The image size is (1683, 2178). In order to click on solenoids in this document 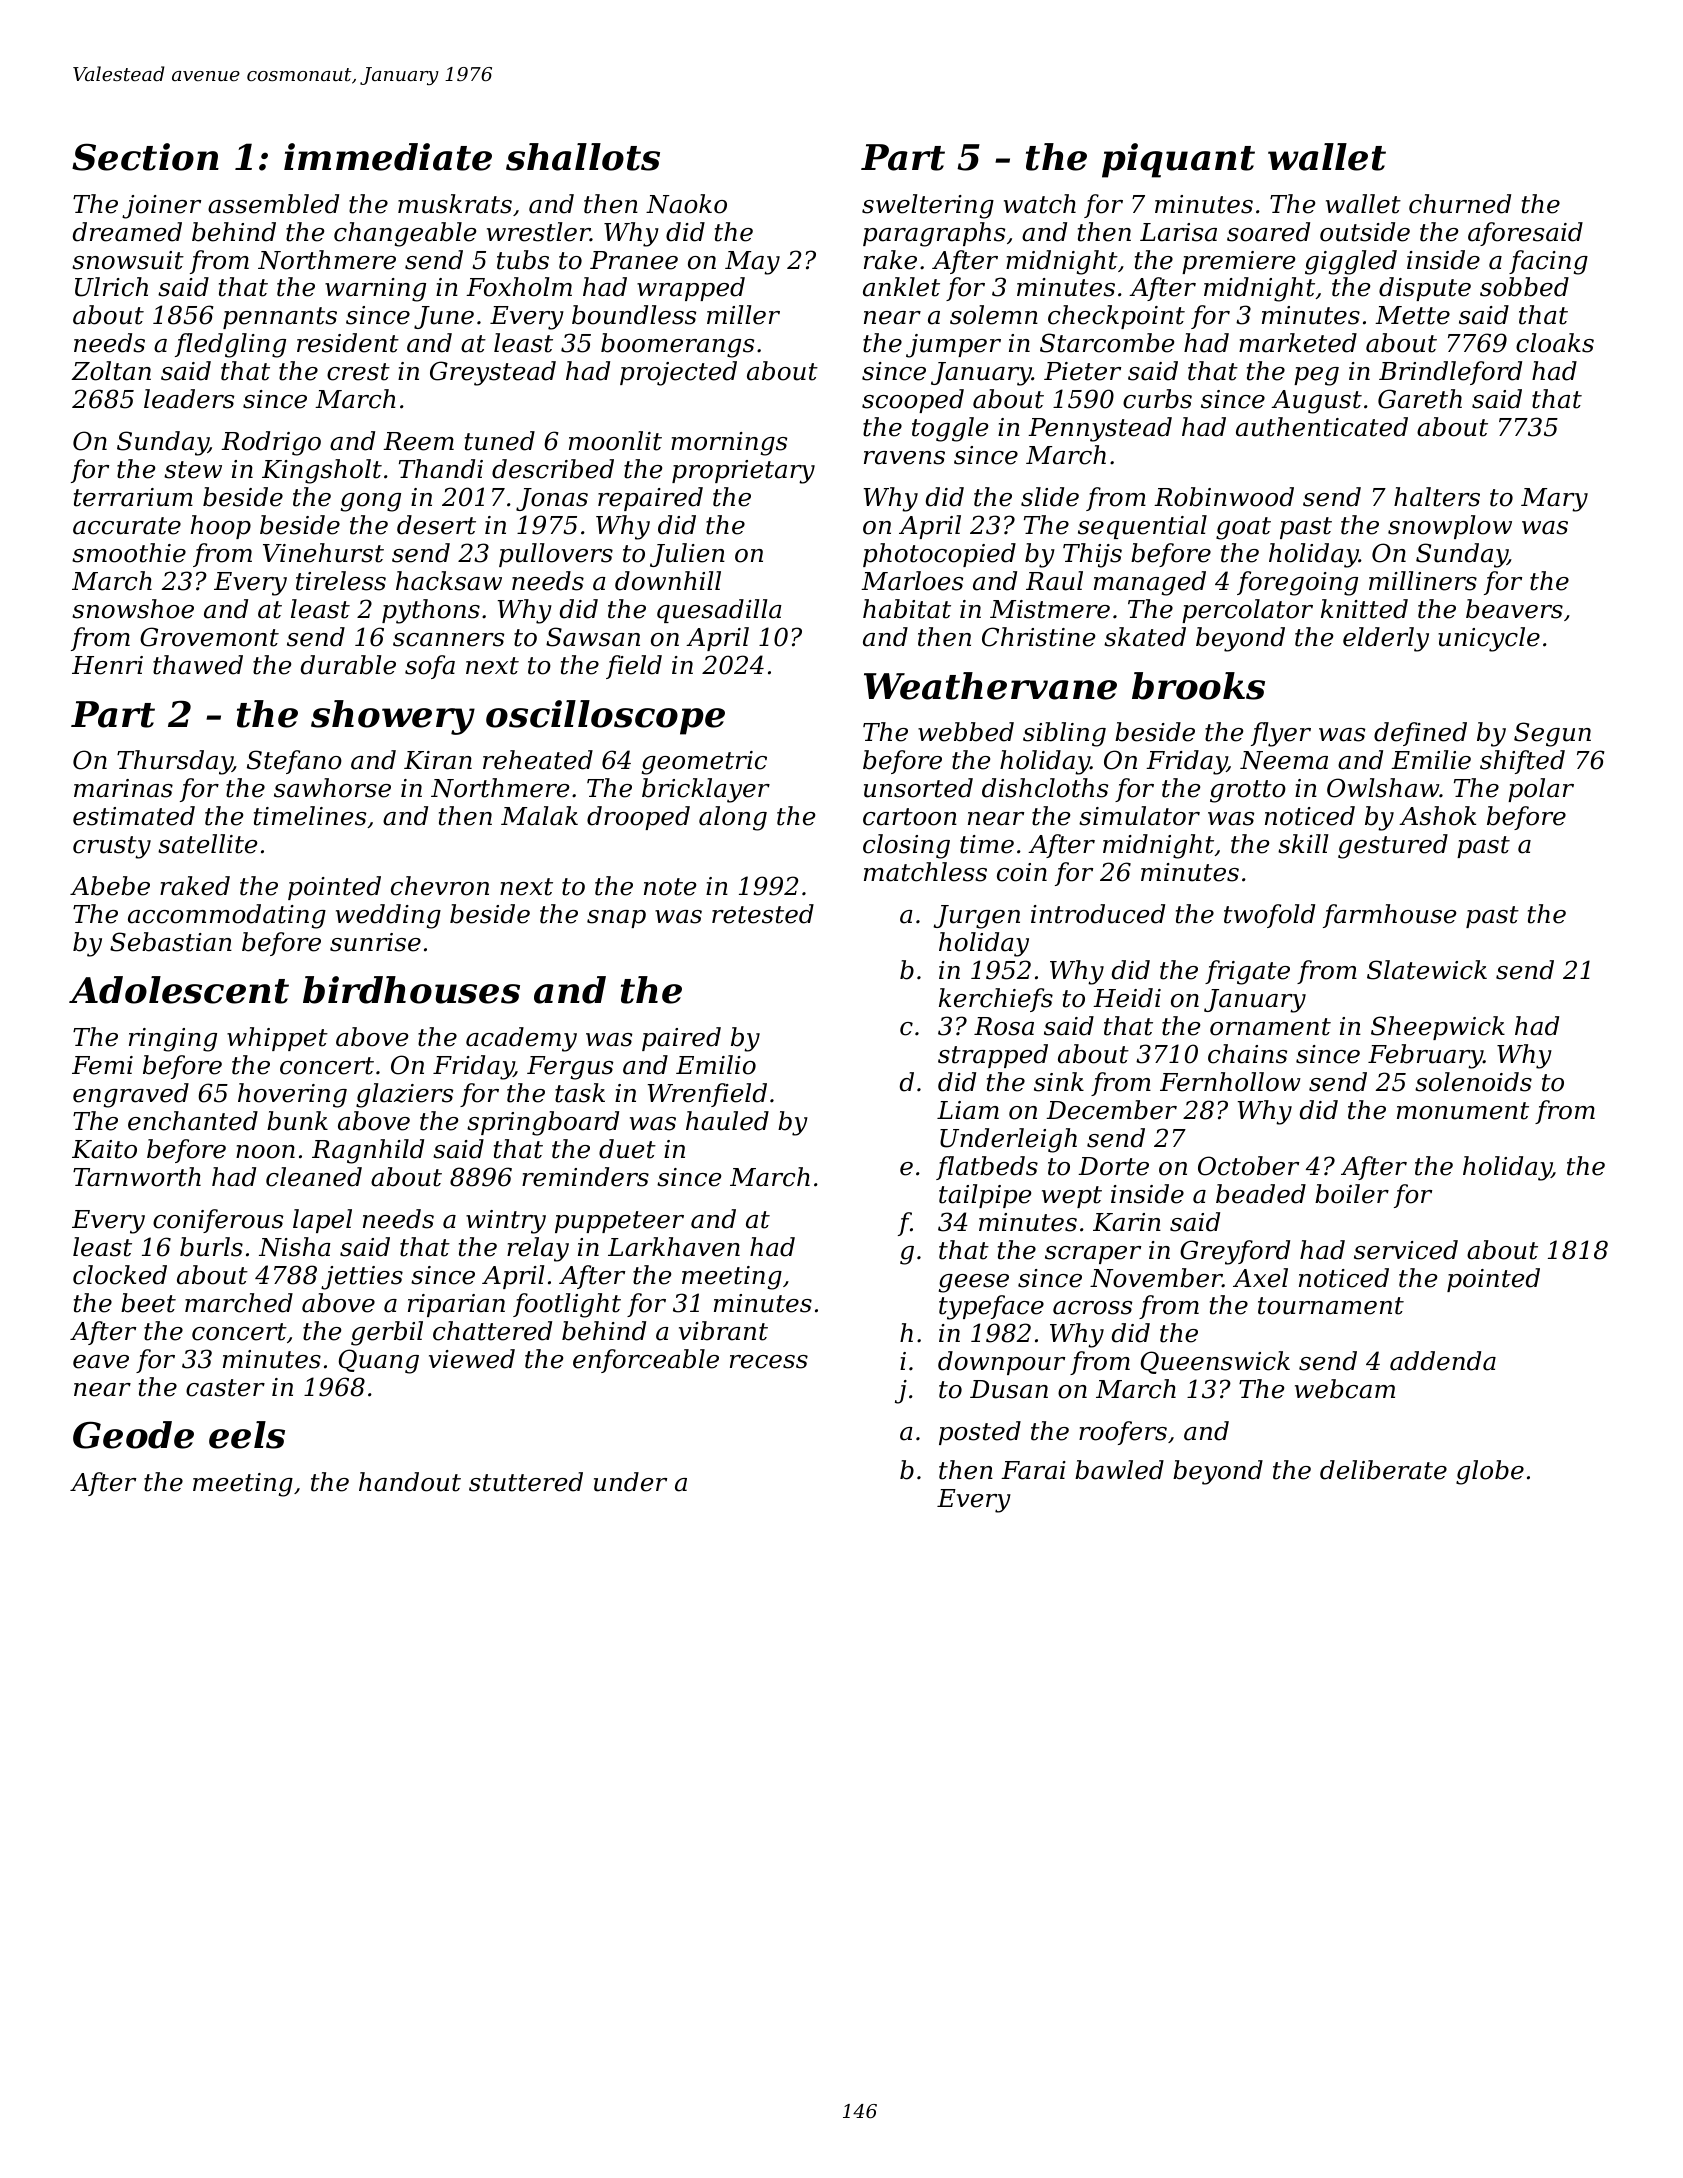, I will do `click(1473, 1082)`.
